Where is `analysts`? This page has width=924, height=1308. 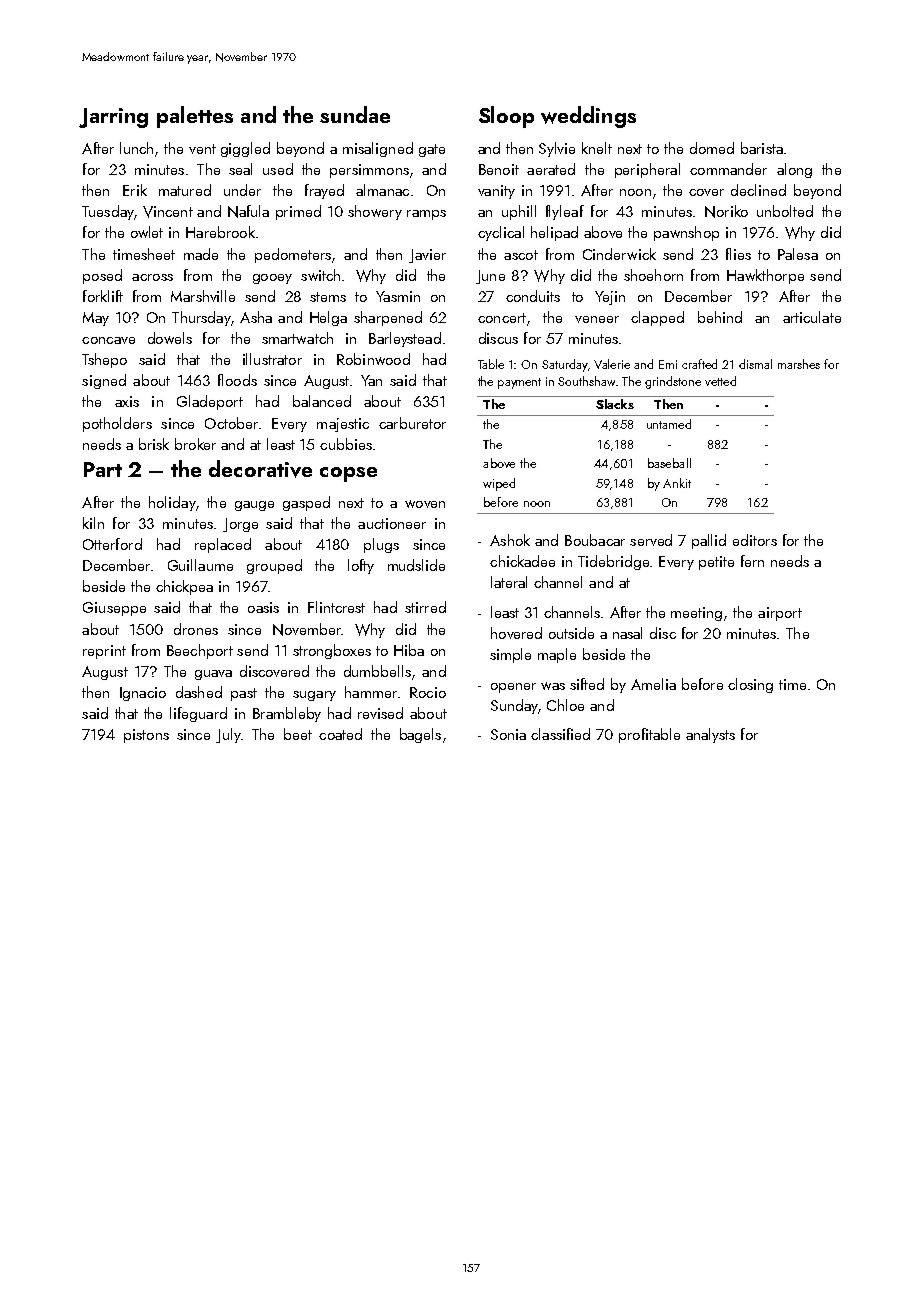 analysts is located at coordinates (710, 735).
